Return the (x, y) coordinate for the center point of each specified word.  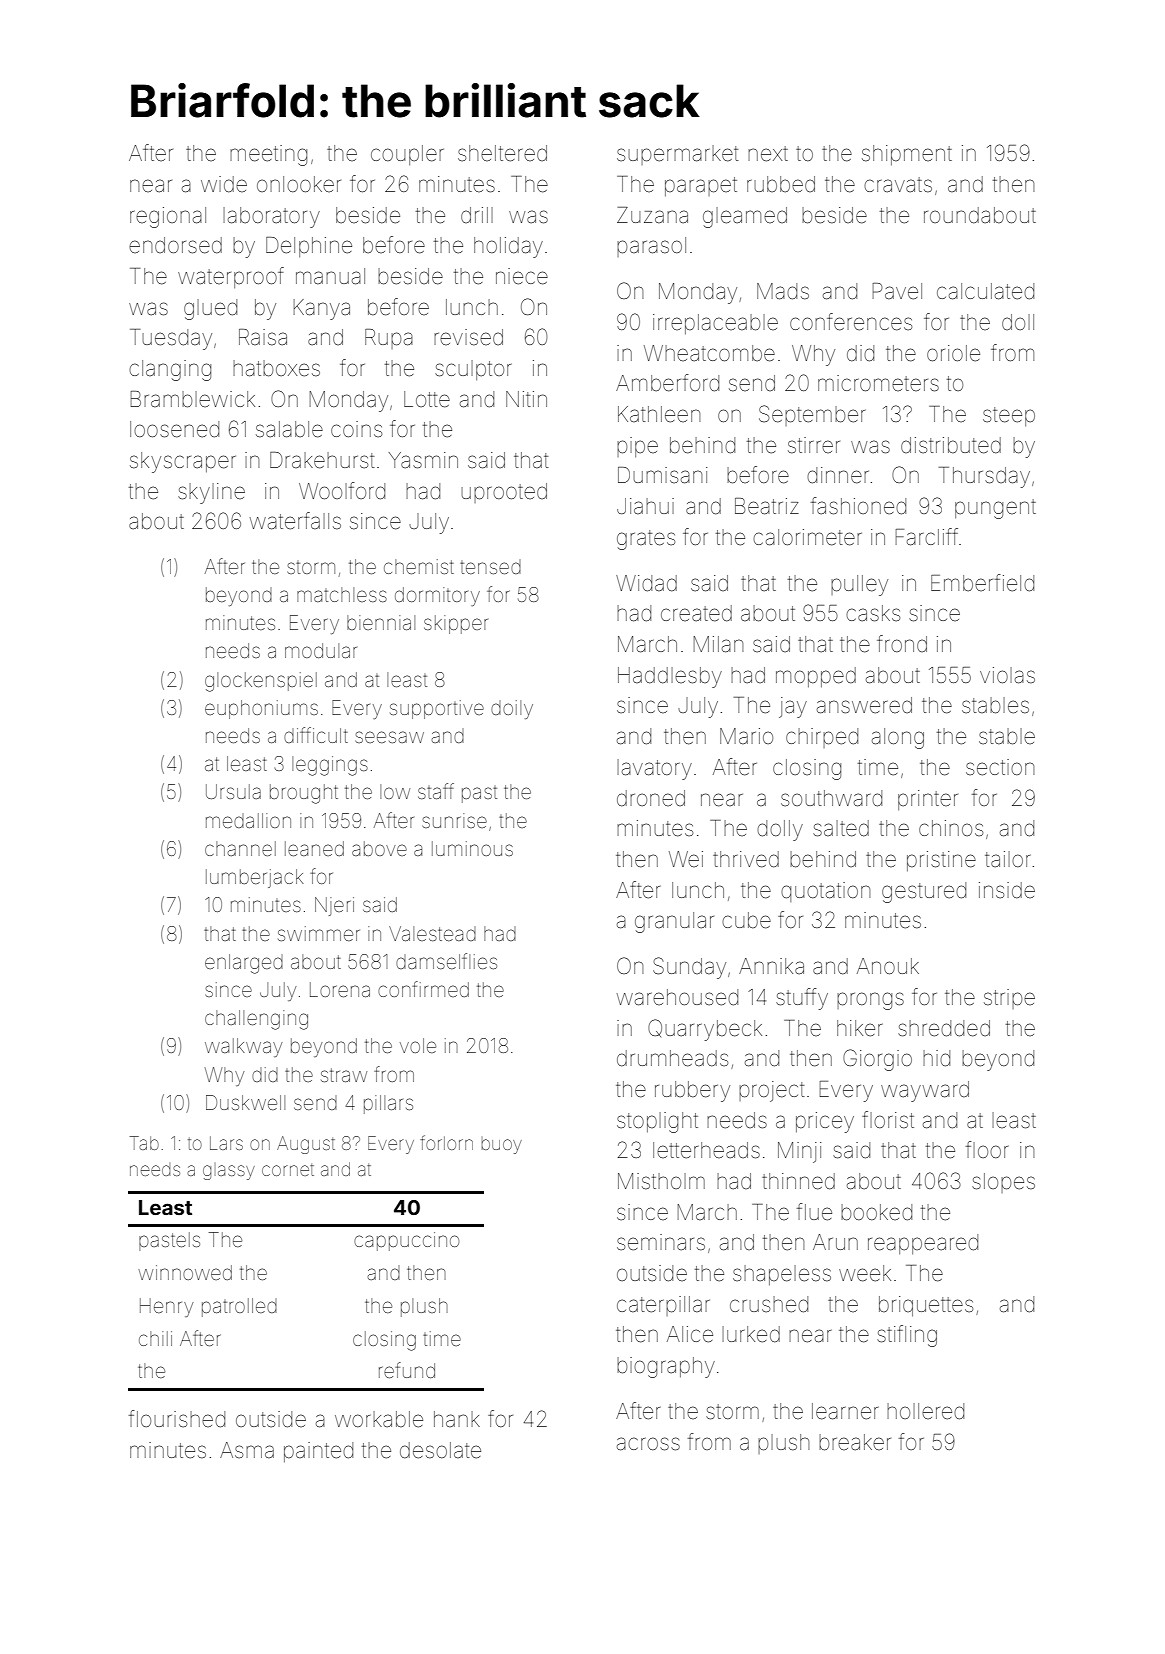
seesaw (389, 737)
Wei (686, 859)
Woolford (342, 491)
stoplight (657, 1122)
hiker (859, 1028)
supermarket (678, 155)
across (648, 1444)
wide (224, 184)
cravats (898, 185)
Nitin (526, 399)
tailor (1007, 859)
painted (318, 1452)
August (306, 1145)
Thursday (984, 477)
